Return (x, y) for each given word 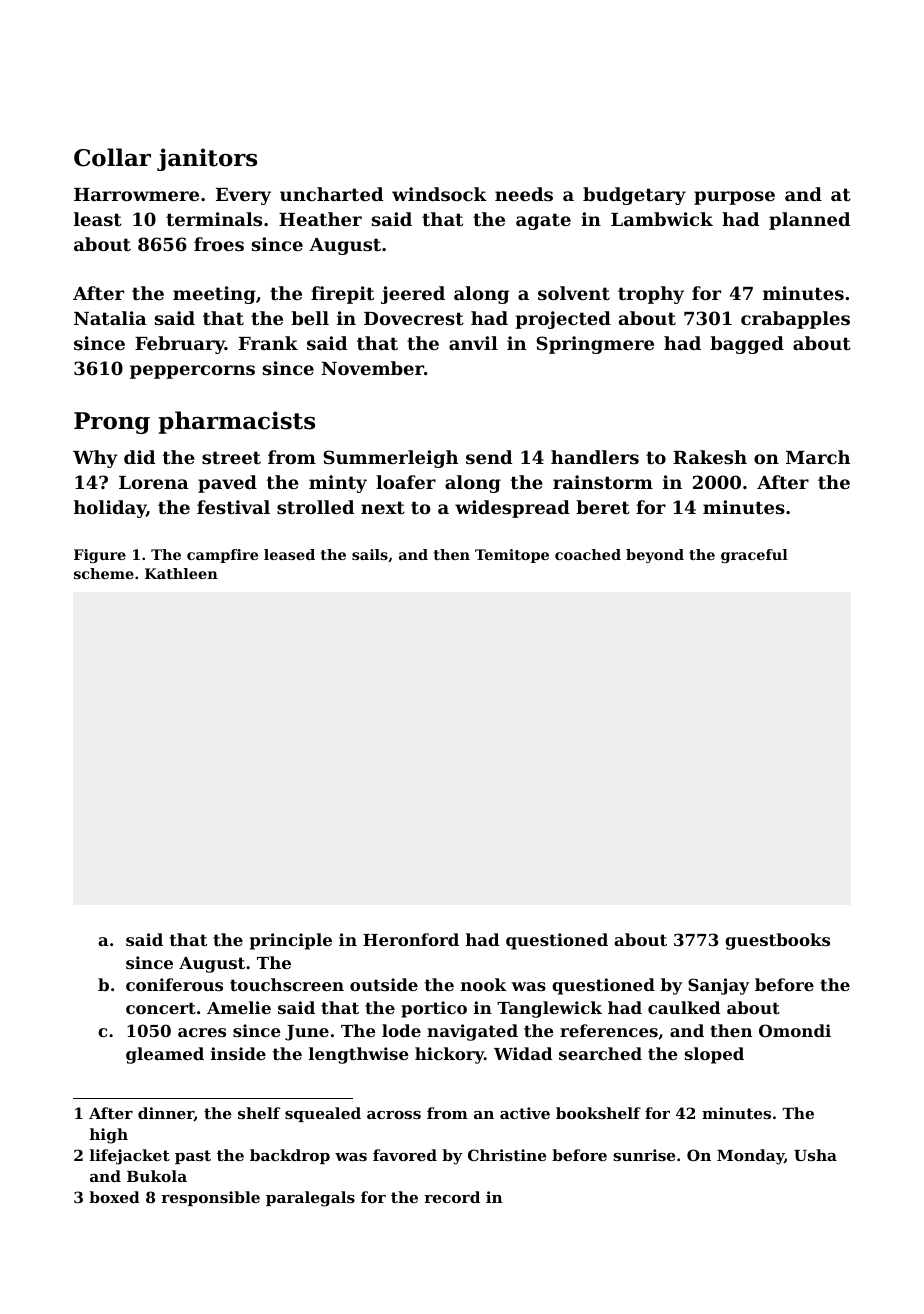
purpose (734, 198)
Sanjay (718, 986)
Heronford (411, 939)
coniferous (174, 984)
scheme (104, 573)
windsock (439, 194)
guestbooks (777, 941)
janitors (207, 159)
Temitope (512, 556)
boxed (114, 1197)
